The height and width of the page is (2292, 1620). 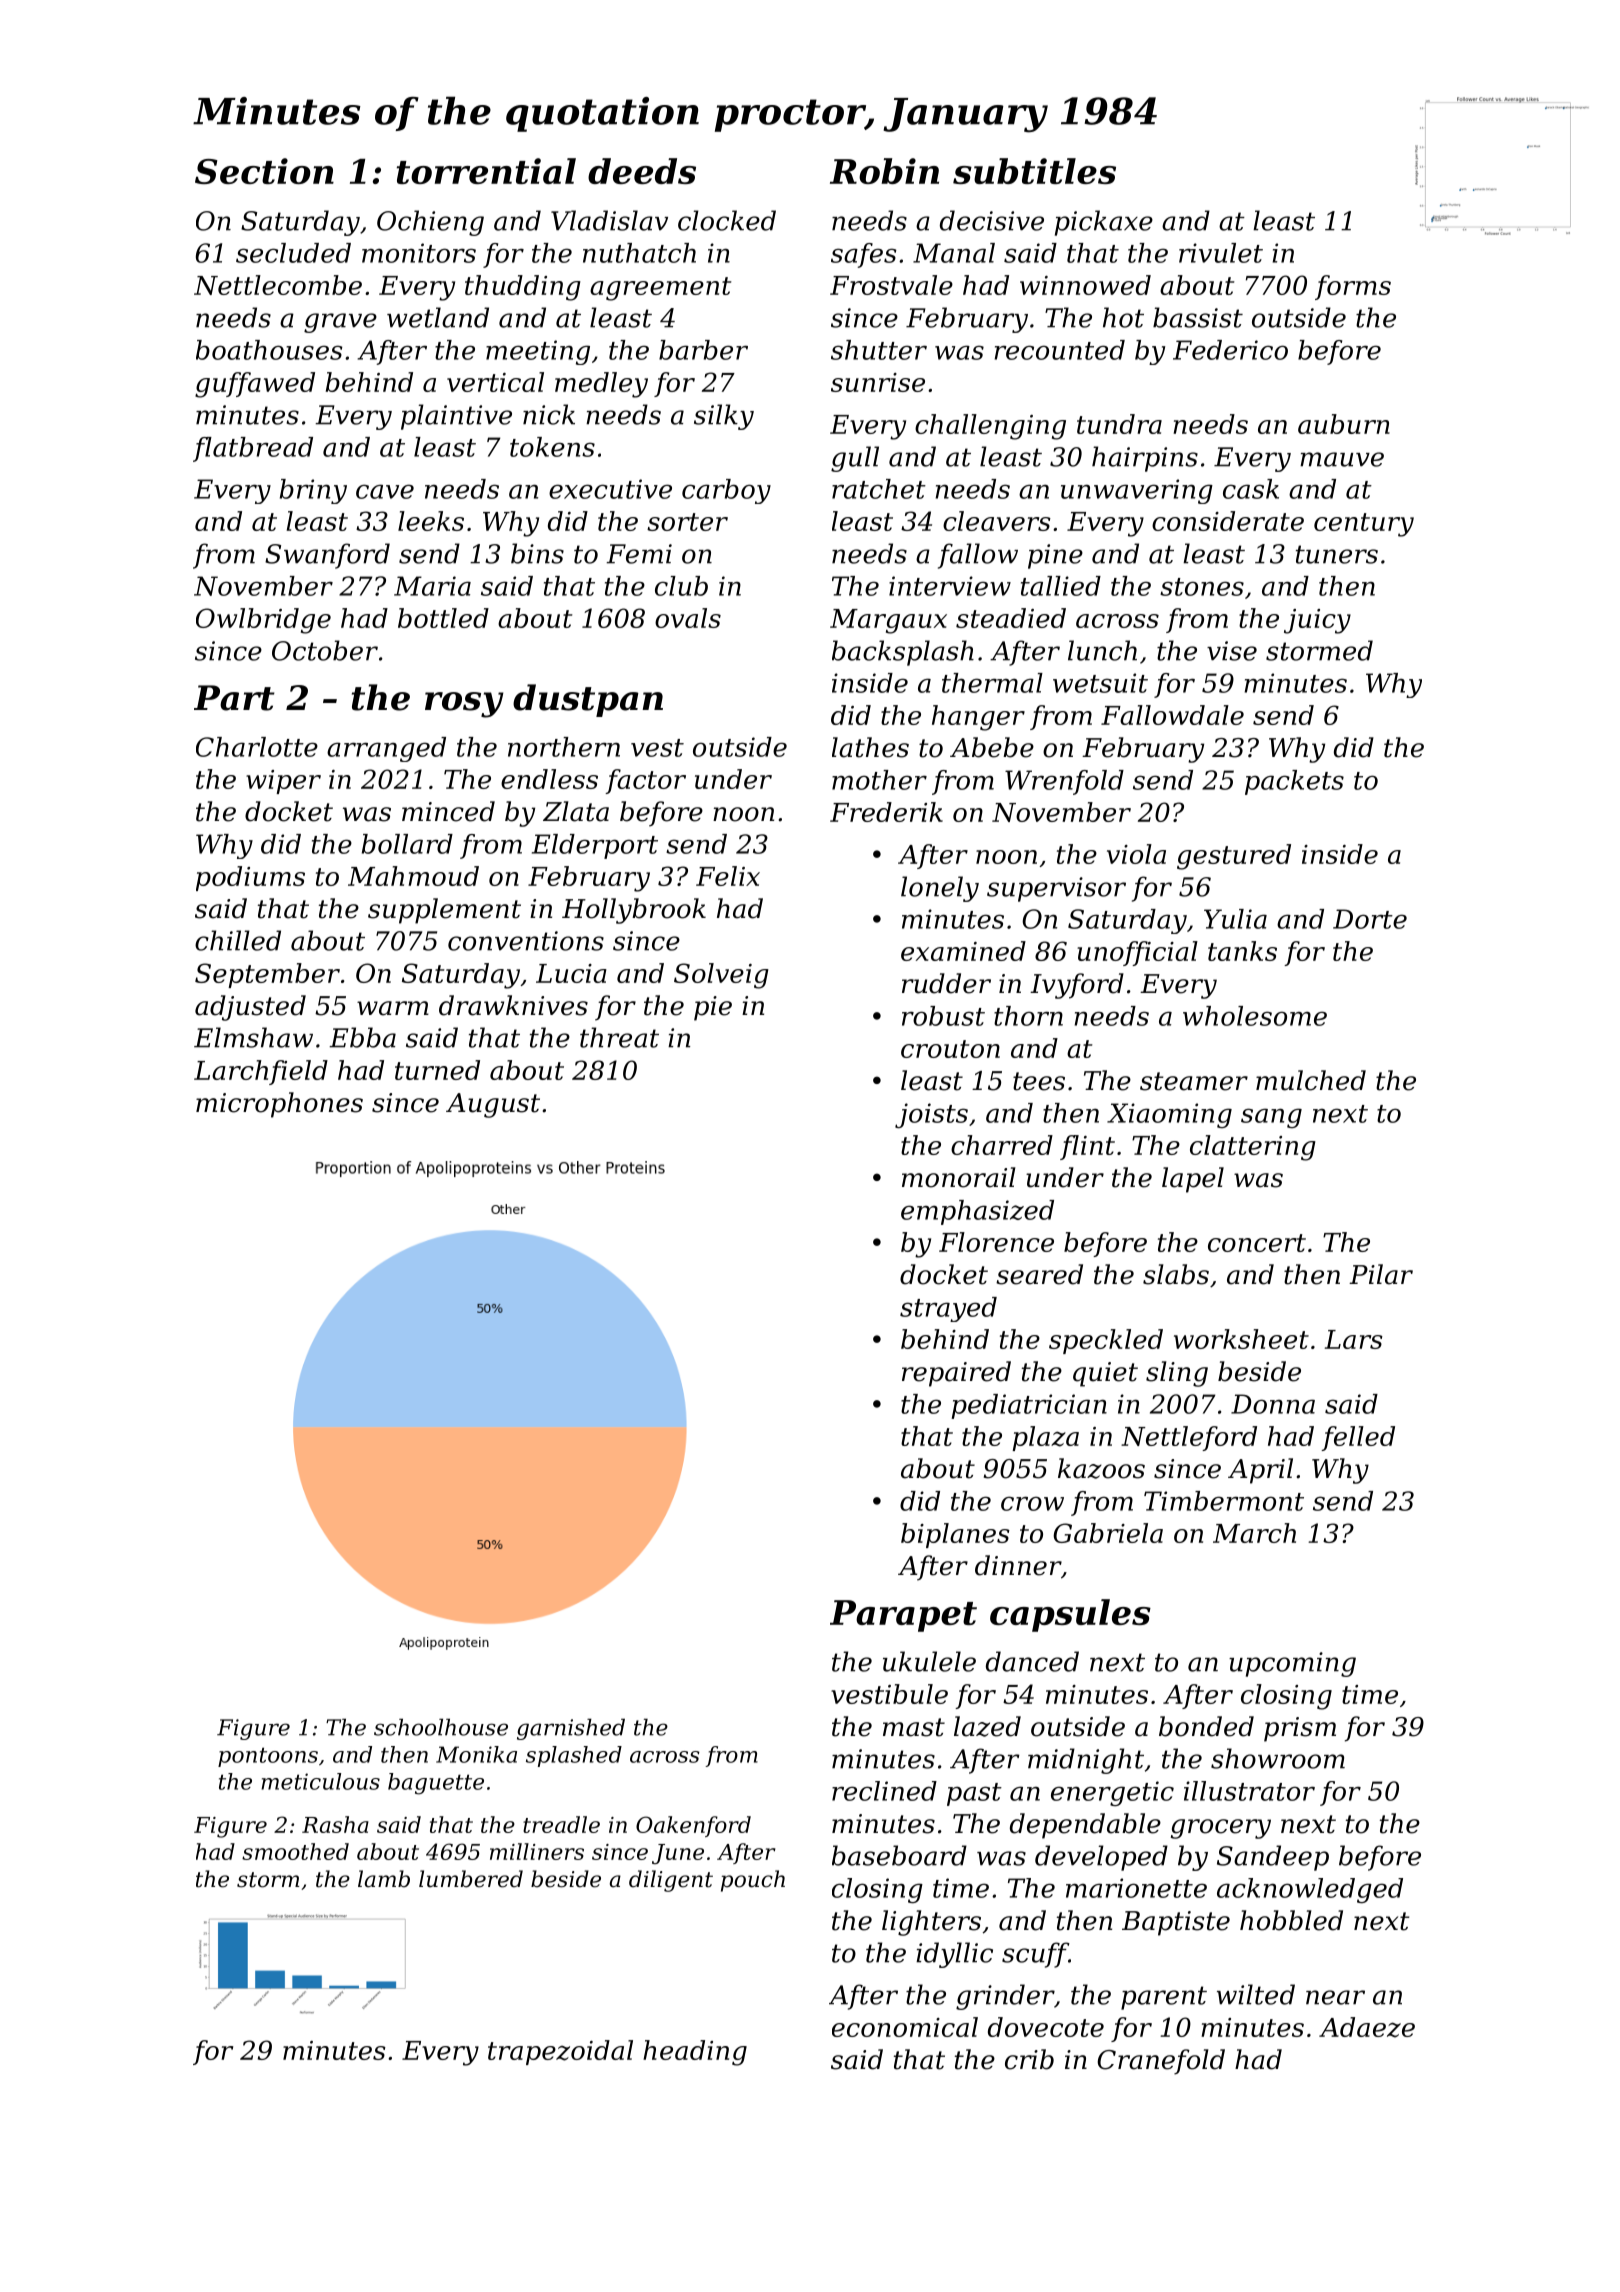 I want to click on Gabriela, so click(x=1108, y=1533).
